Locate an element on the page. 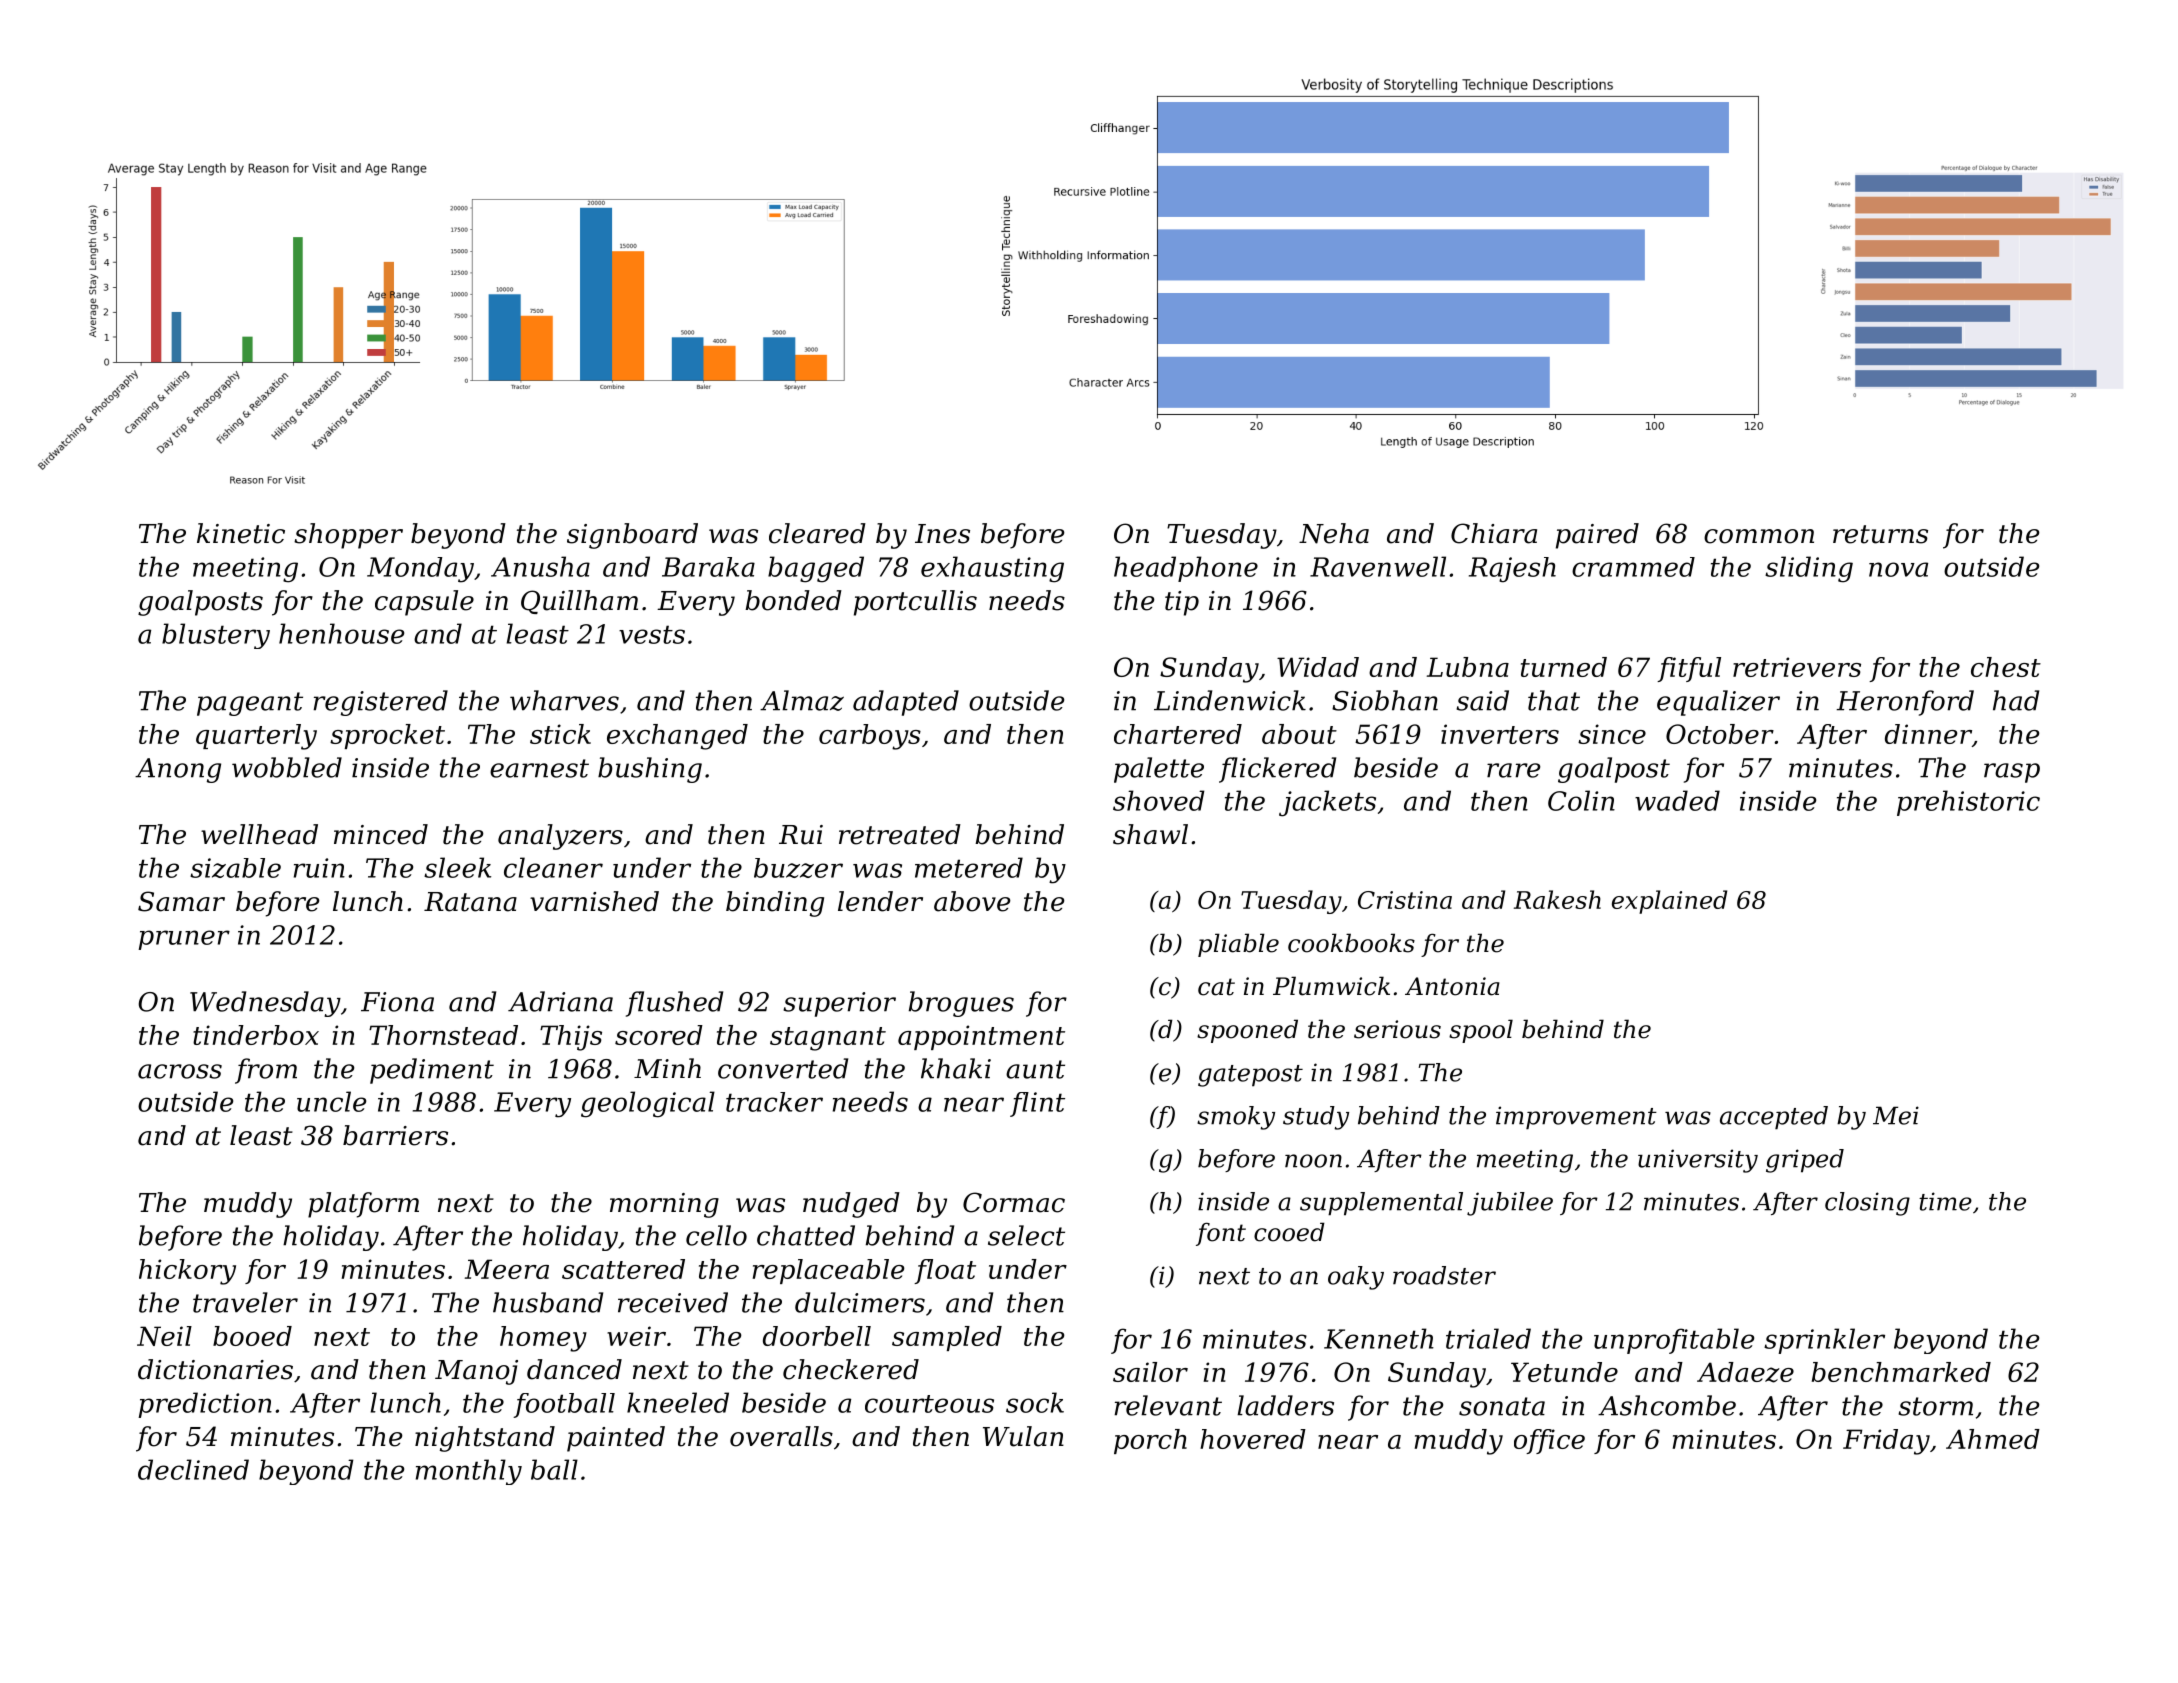 This document has width=2178, height=1683. porch is located at coordinates (1150, 1441).
